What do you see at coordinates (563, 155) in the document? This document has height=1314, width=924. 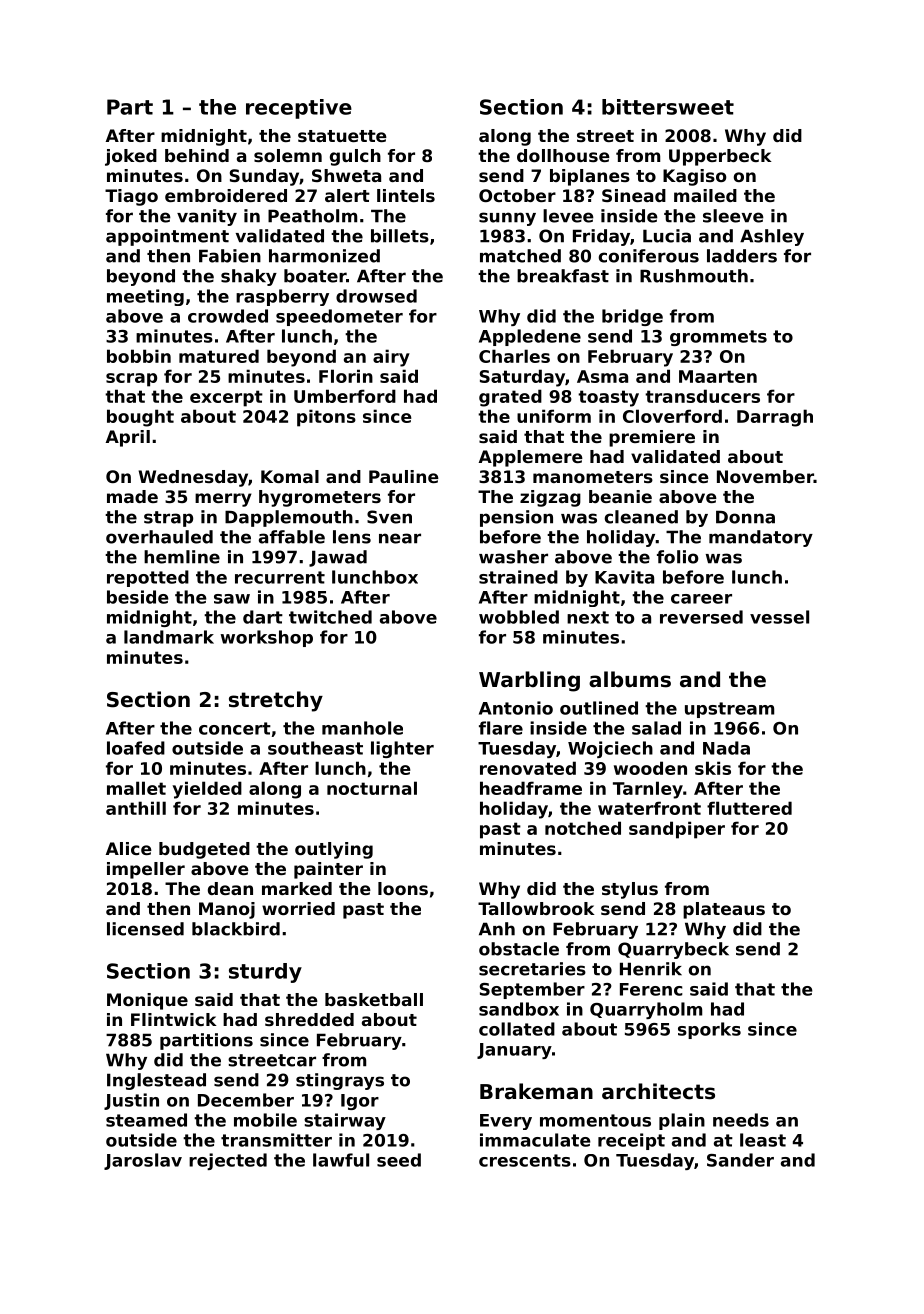 I see `dollhouse` at bounding box center [563, 155].
